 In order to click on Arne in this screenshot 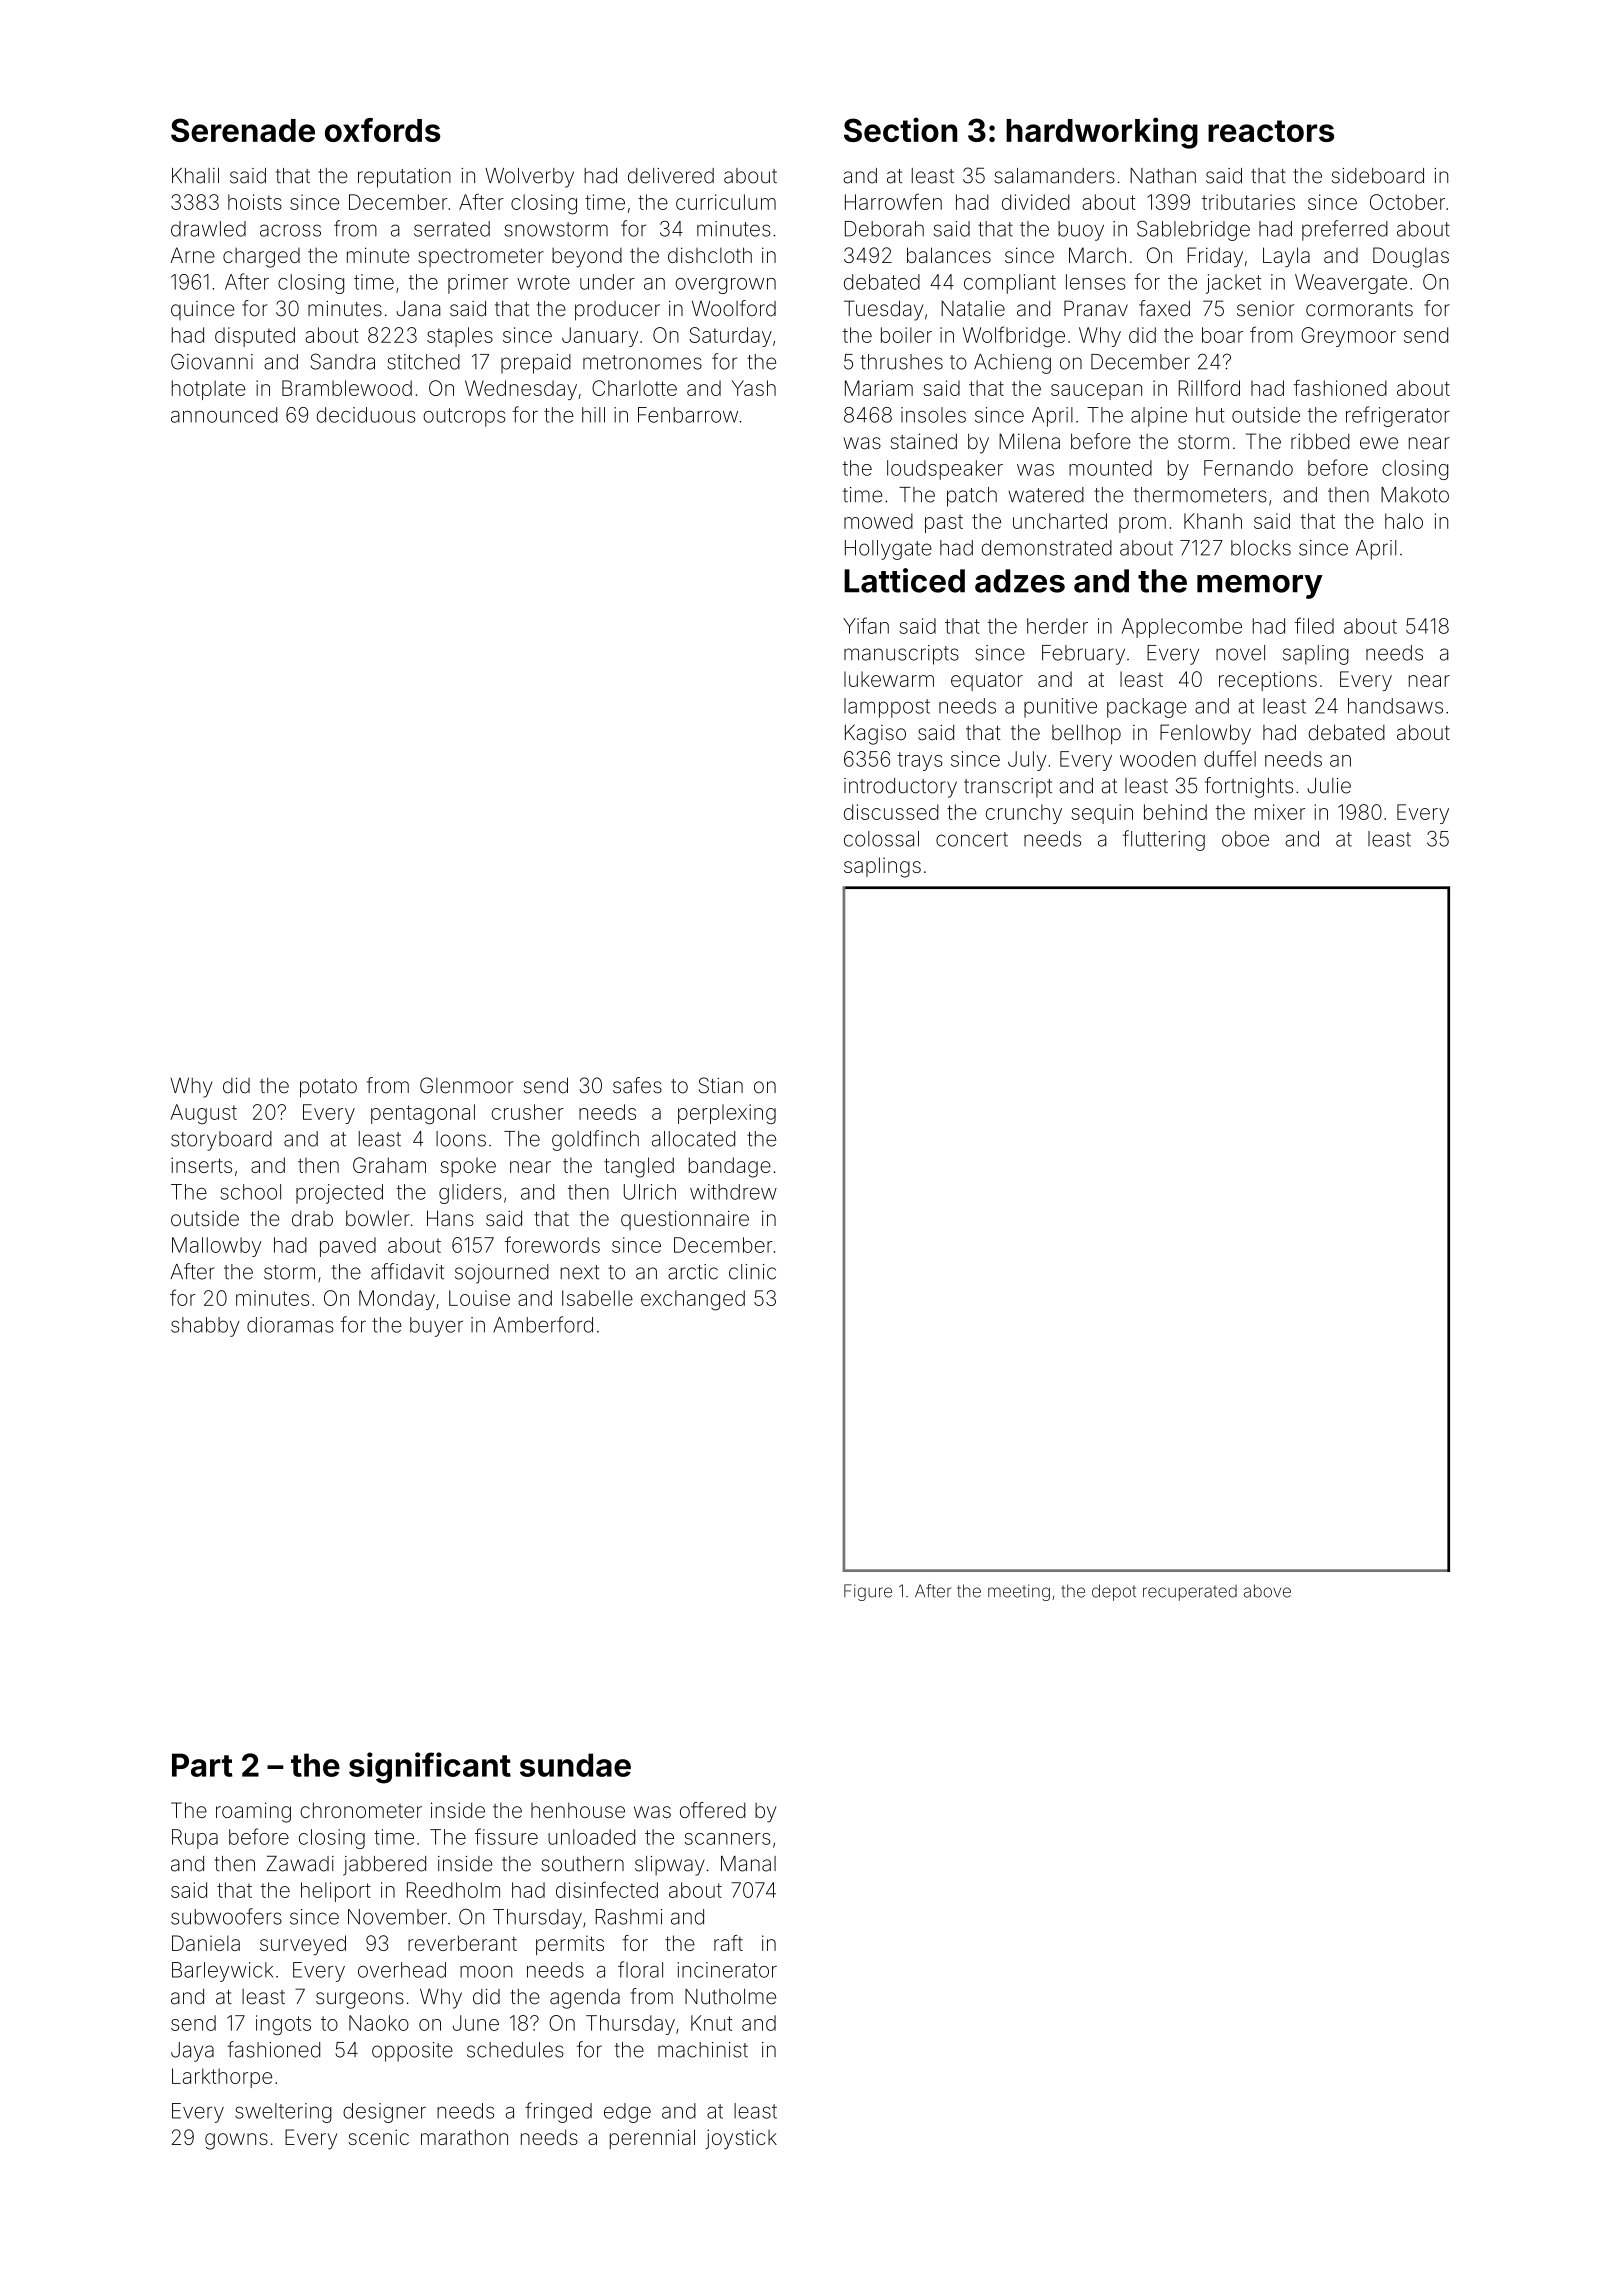, I will do `click(192, 255)`.
